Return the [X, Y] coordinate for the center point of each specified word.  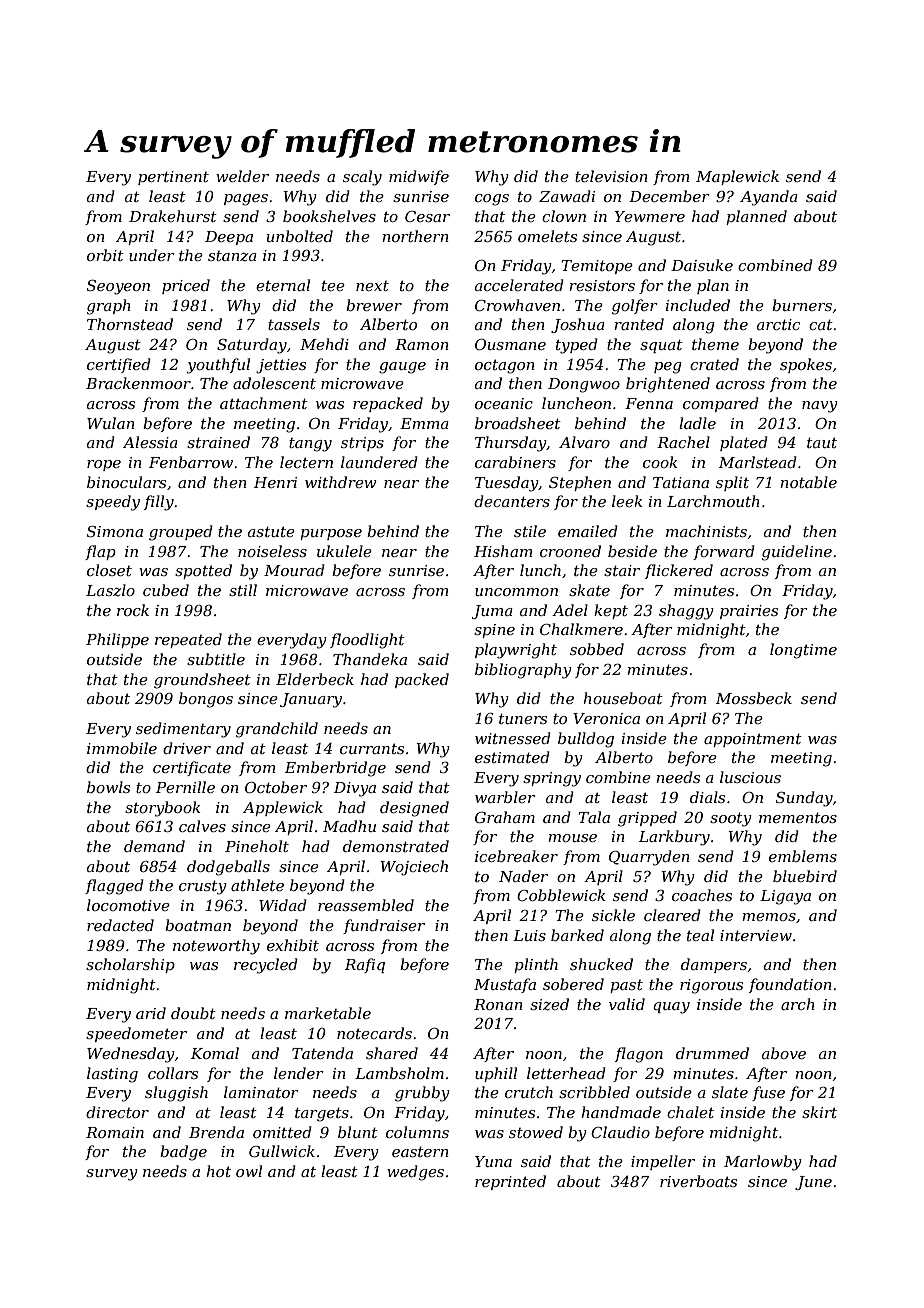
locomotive [128, 905]
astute [271, 531]
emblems [803, 856]
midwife [419, 177]
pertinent [173, 178]
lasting [112, 1075]
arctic [778, 324]
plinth [536, 965]
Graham [505, 817]
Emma [424, 423]
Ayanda [769, 198]
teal [700, 935]
